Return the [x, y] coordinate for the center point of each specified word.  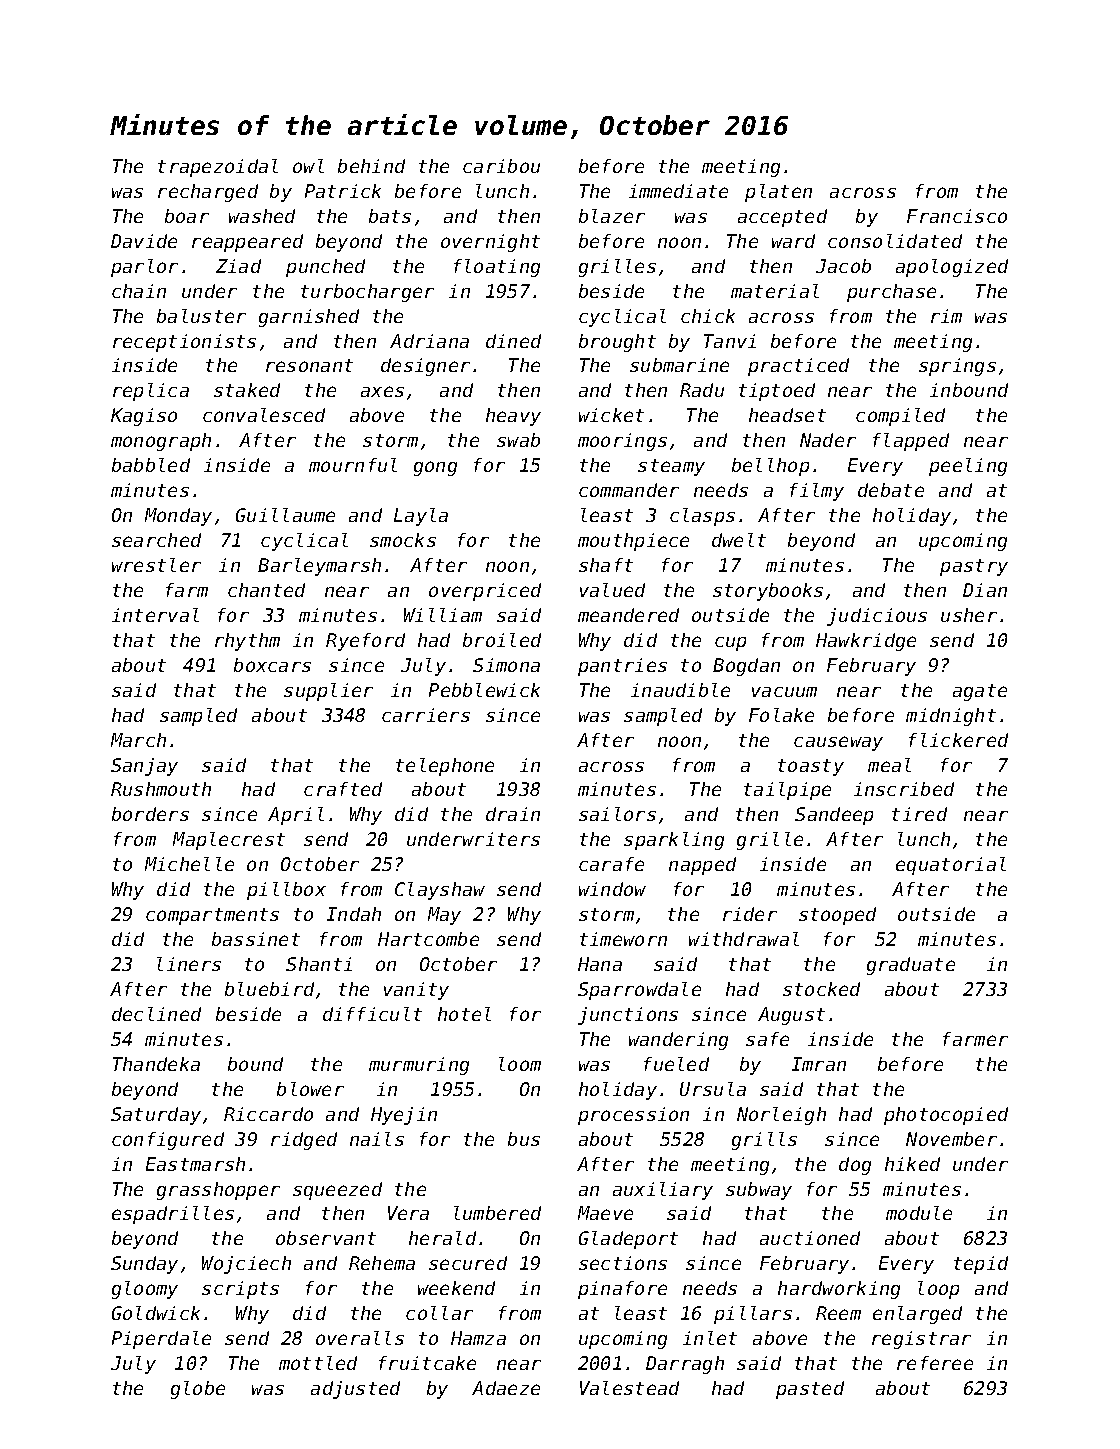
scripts [240, 1290]
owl [308, 166]
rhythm [247, 642]
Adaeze [506, 1388]
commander [629, 490]
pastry [974, 567]
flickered [958, 740]
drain [513, 814]
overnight [490, 243]
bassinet [256, 939]
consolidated [895, 241]
